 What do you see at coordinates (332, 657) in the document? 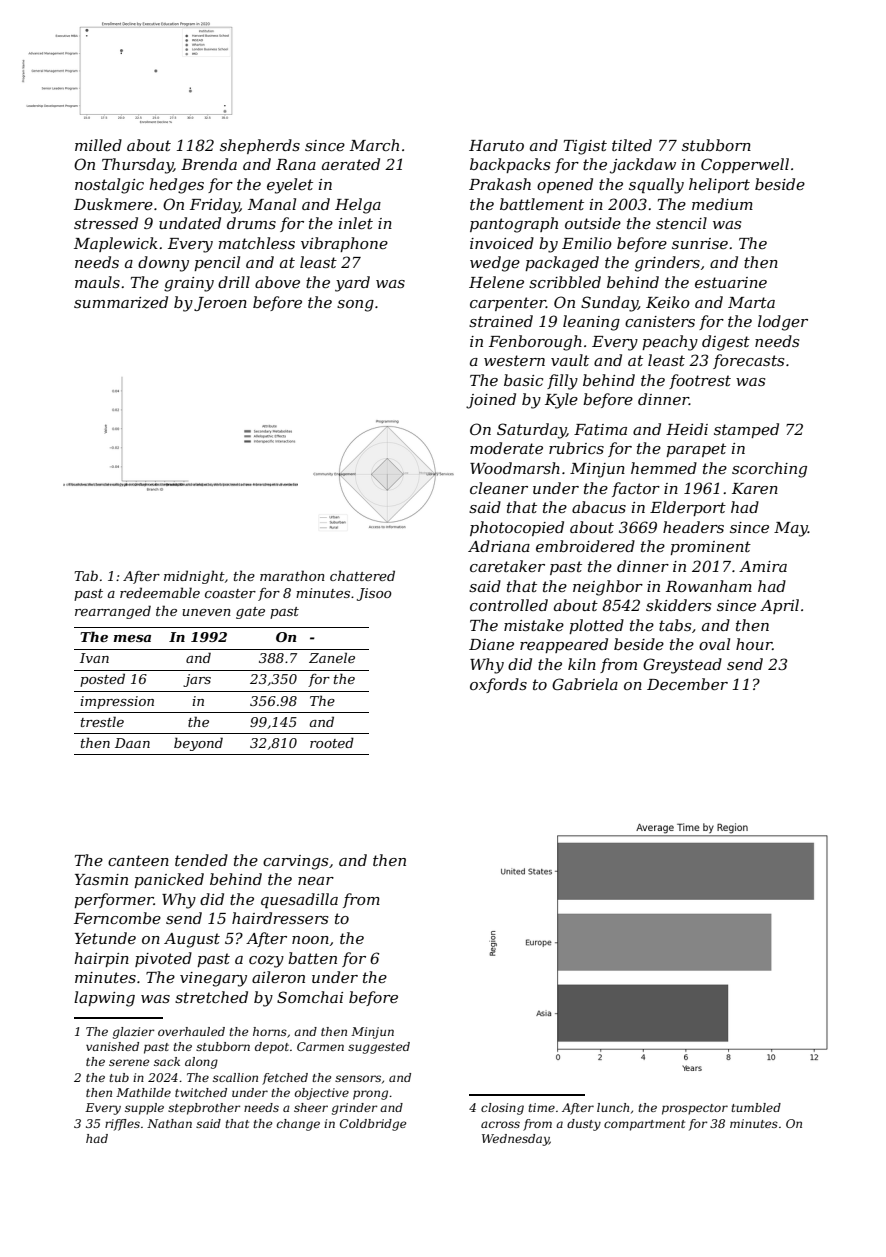
I see `Zanele` at bounding box center [332, 657].
